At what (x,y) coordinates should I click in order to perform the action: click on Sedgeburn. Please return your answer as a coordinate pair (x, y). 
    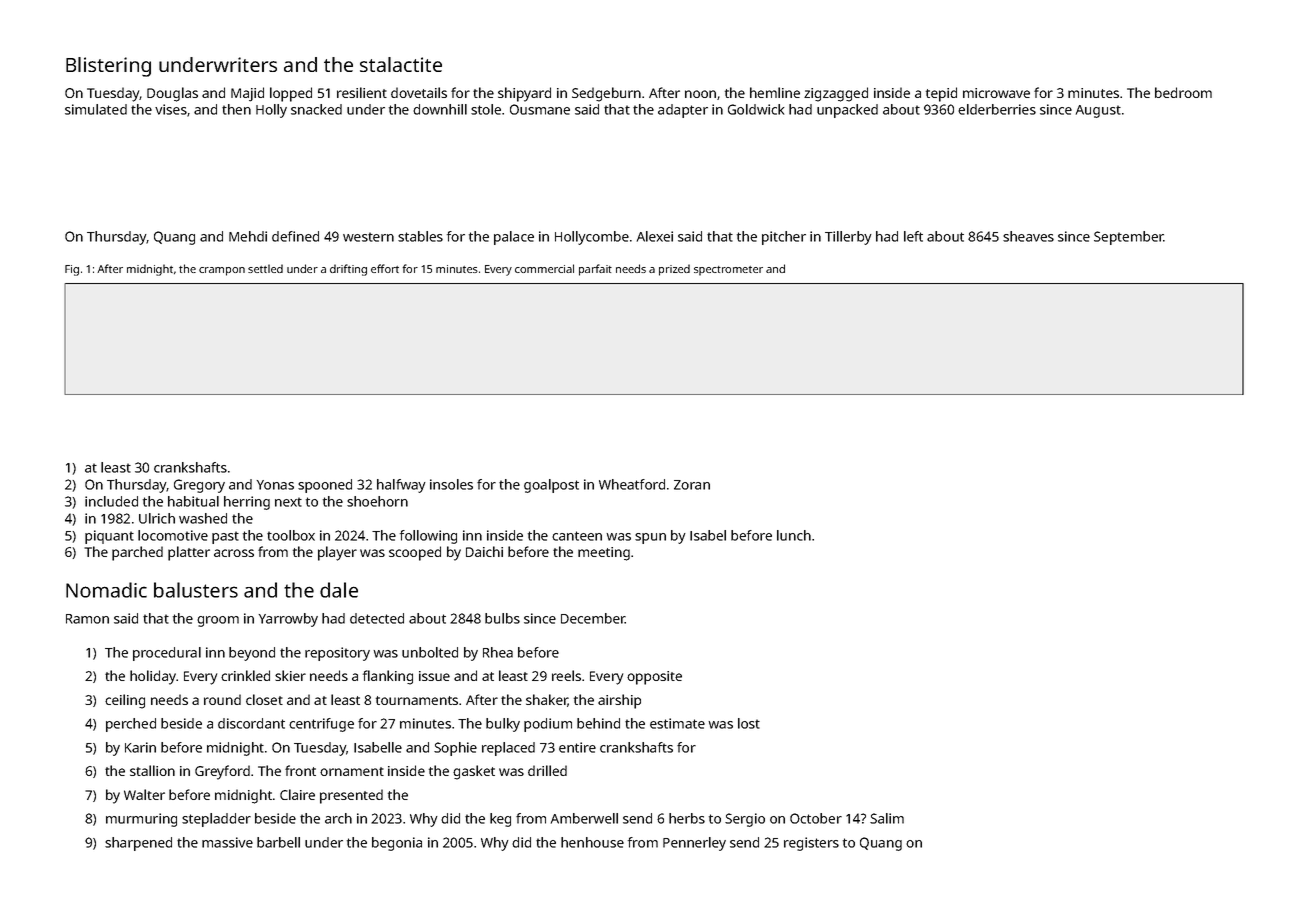
    Looking at the image, I should click on (606, 94).
